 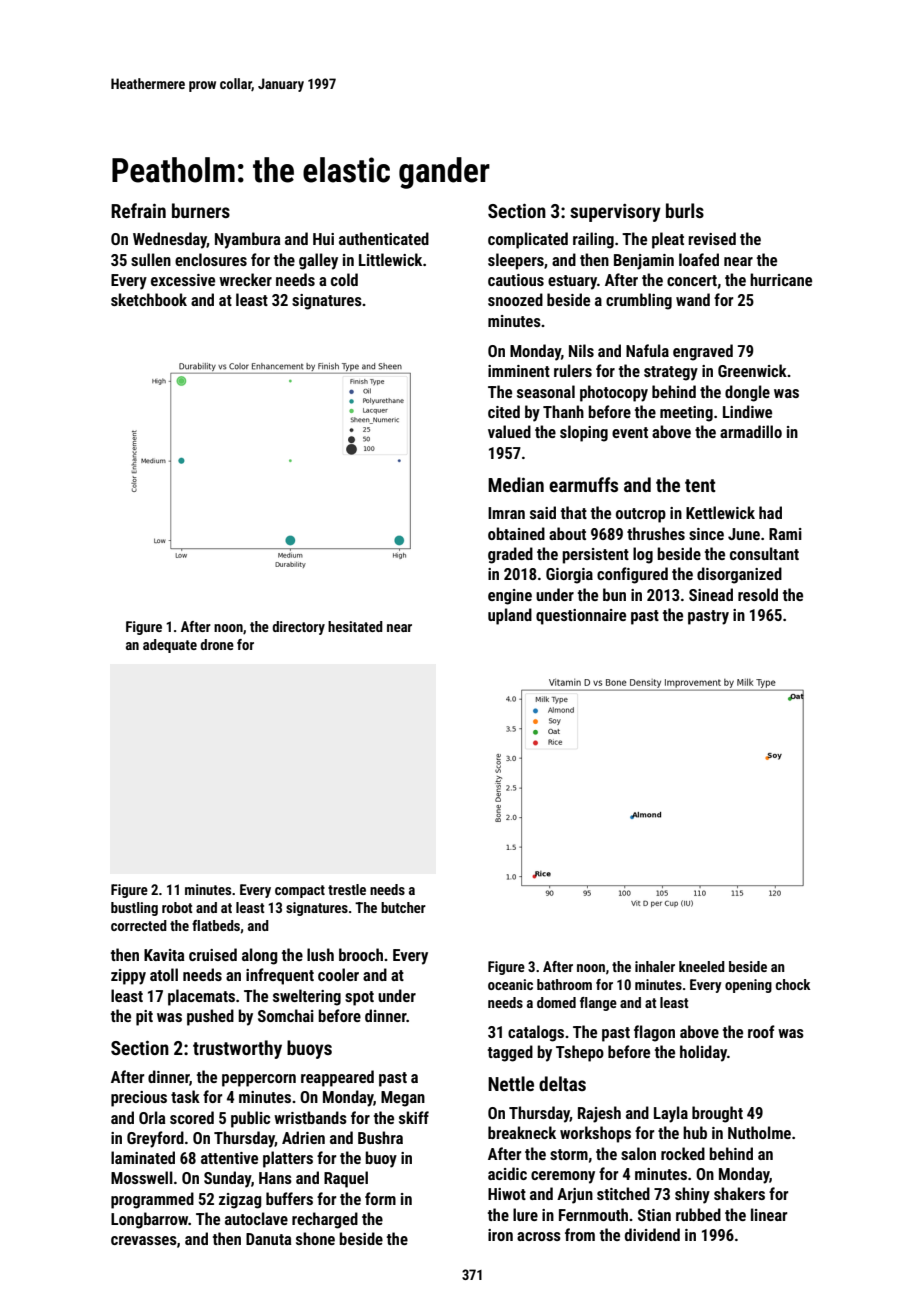 I want to click on task, so click(x=185, y=1096).
